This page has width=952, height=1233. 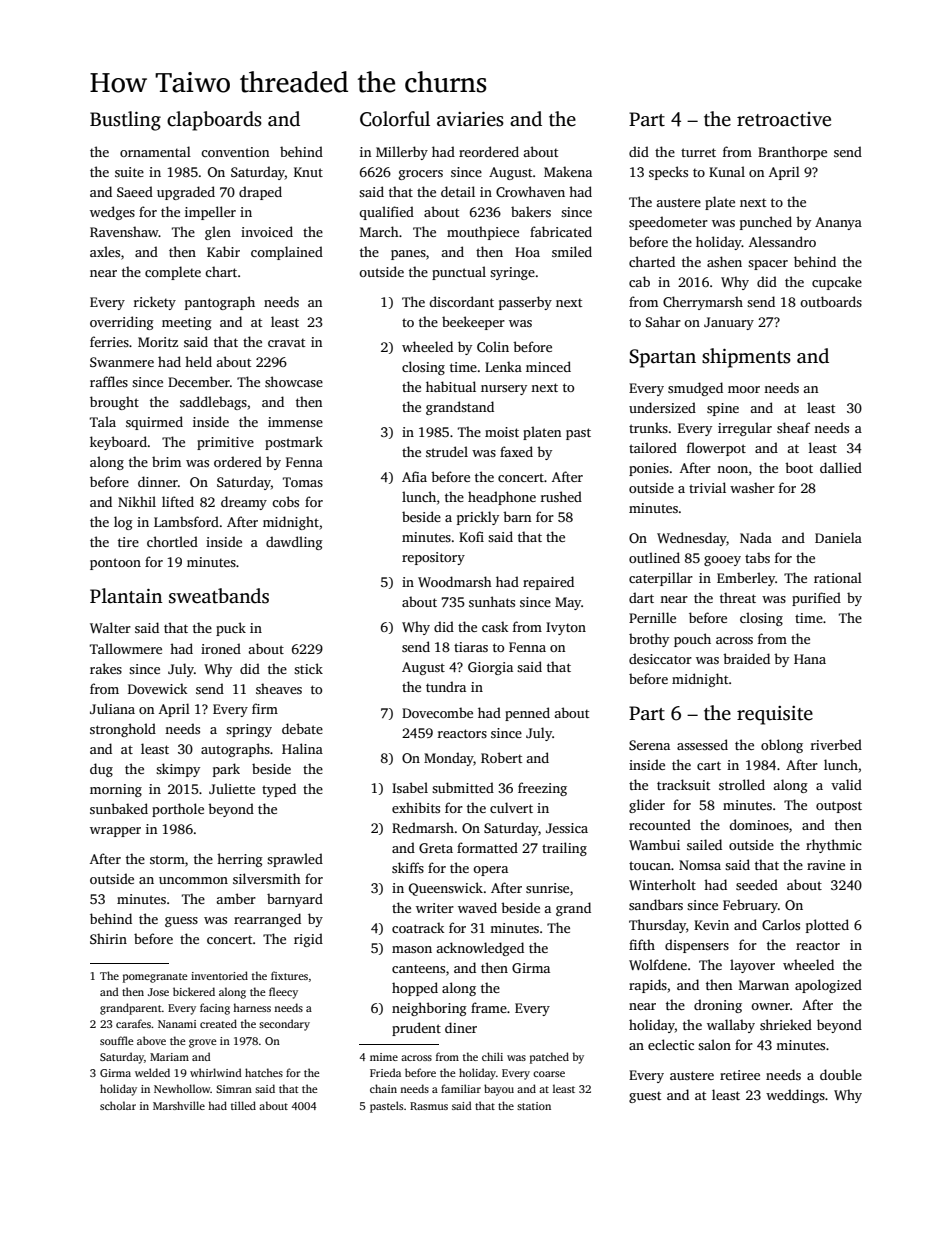 I want to click on whirlwind, so click(x=216, y=1072).
